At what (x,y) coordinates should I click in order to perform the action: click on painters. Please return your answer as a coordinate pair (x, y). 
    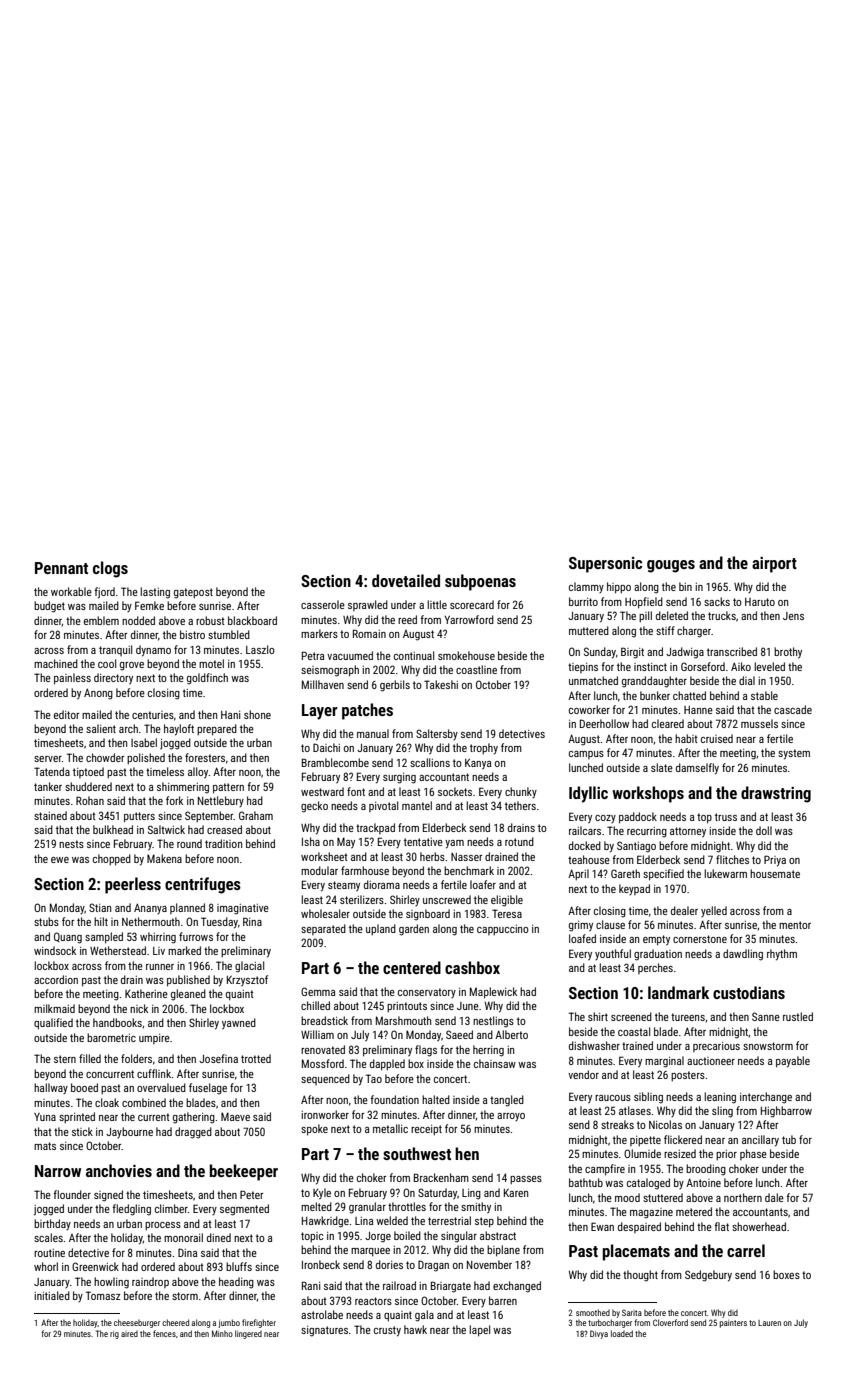
    Looking at the image, I should click on (733, 1324).
